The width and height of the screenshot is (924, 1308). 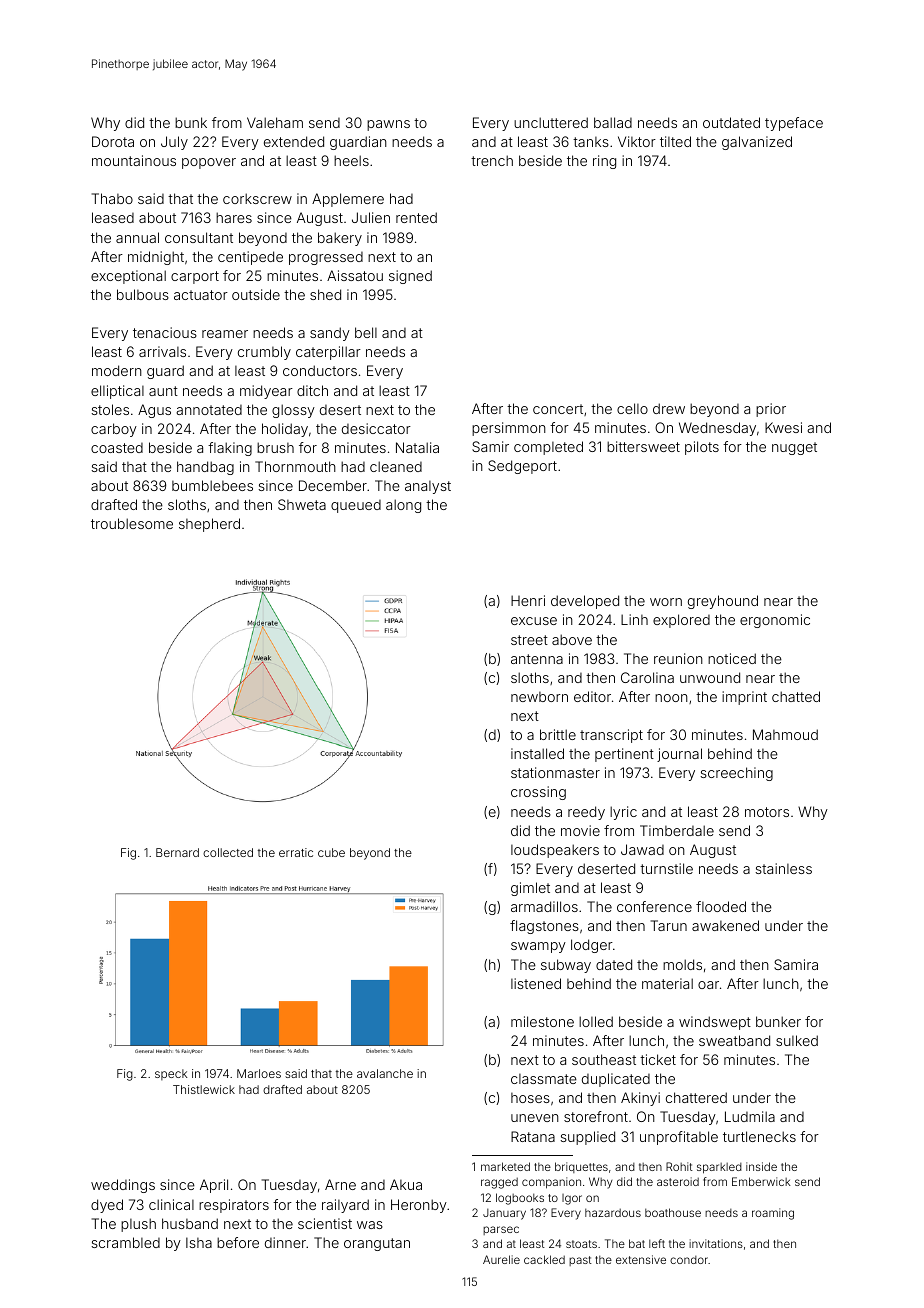 What do you see at coordinates (555, 772) in the screenshot?
I see `stationmaster` at bounding box center [555, 772].
